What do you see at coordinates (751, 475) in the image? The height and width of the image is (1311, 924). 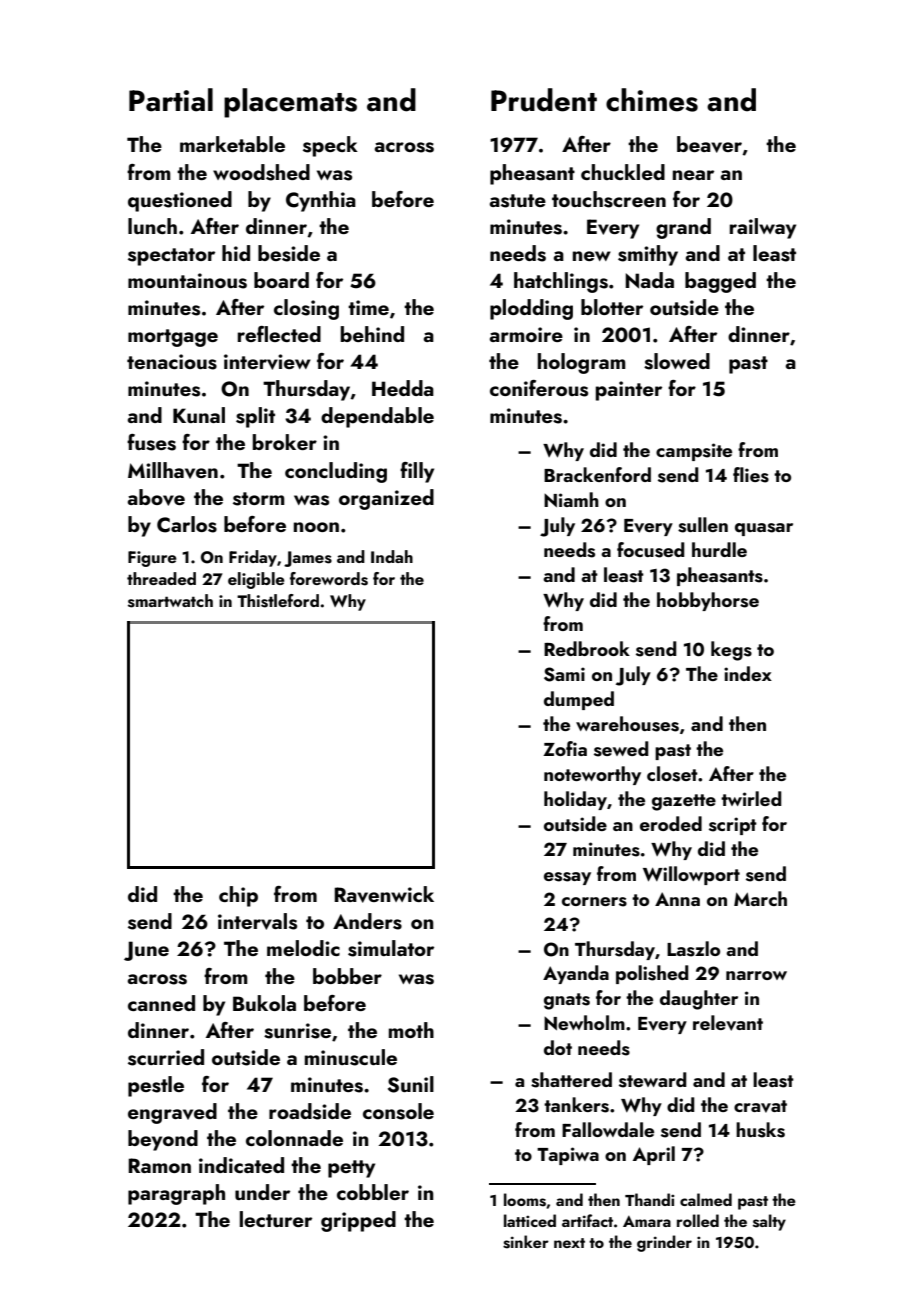 I see `flies` at bounding box center [751, 475].
